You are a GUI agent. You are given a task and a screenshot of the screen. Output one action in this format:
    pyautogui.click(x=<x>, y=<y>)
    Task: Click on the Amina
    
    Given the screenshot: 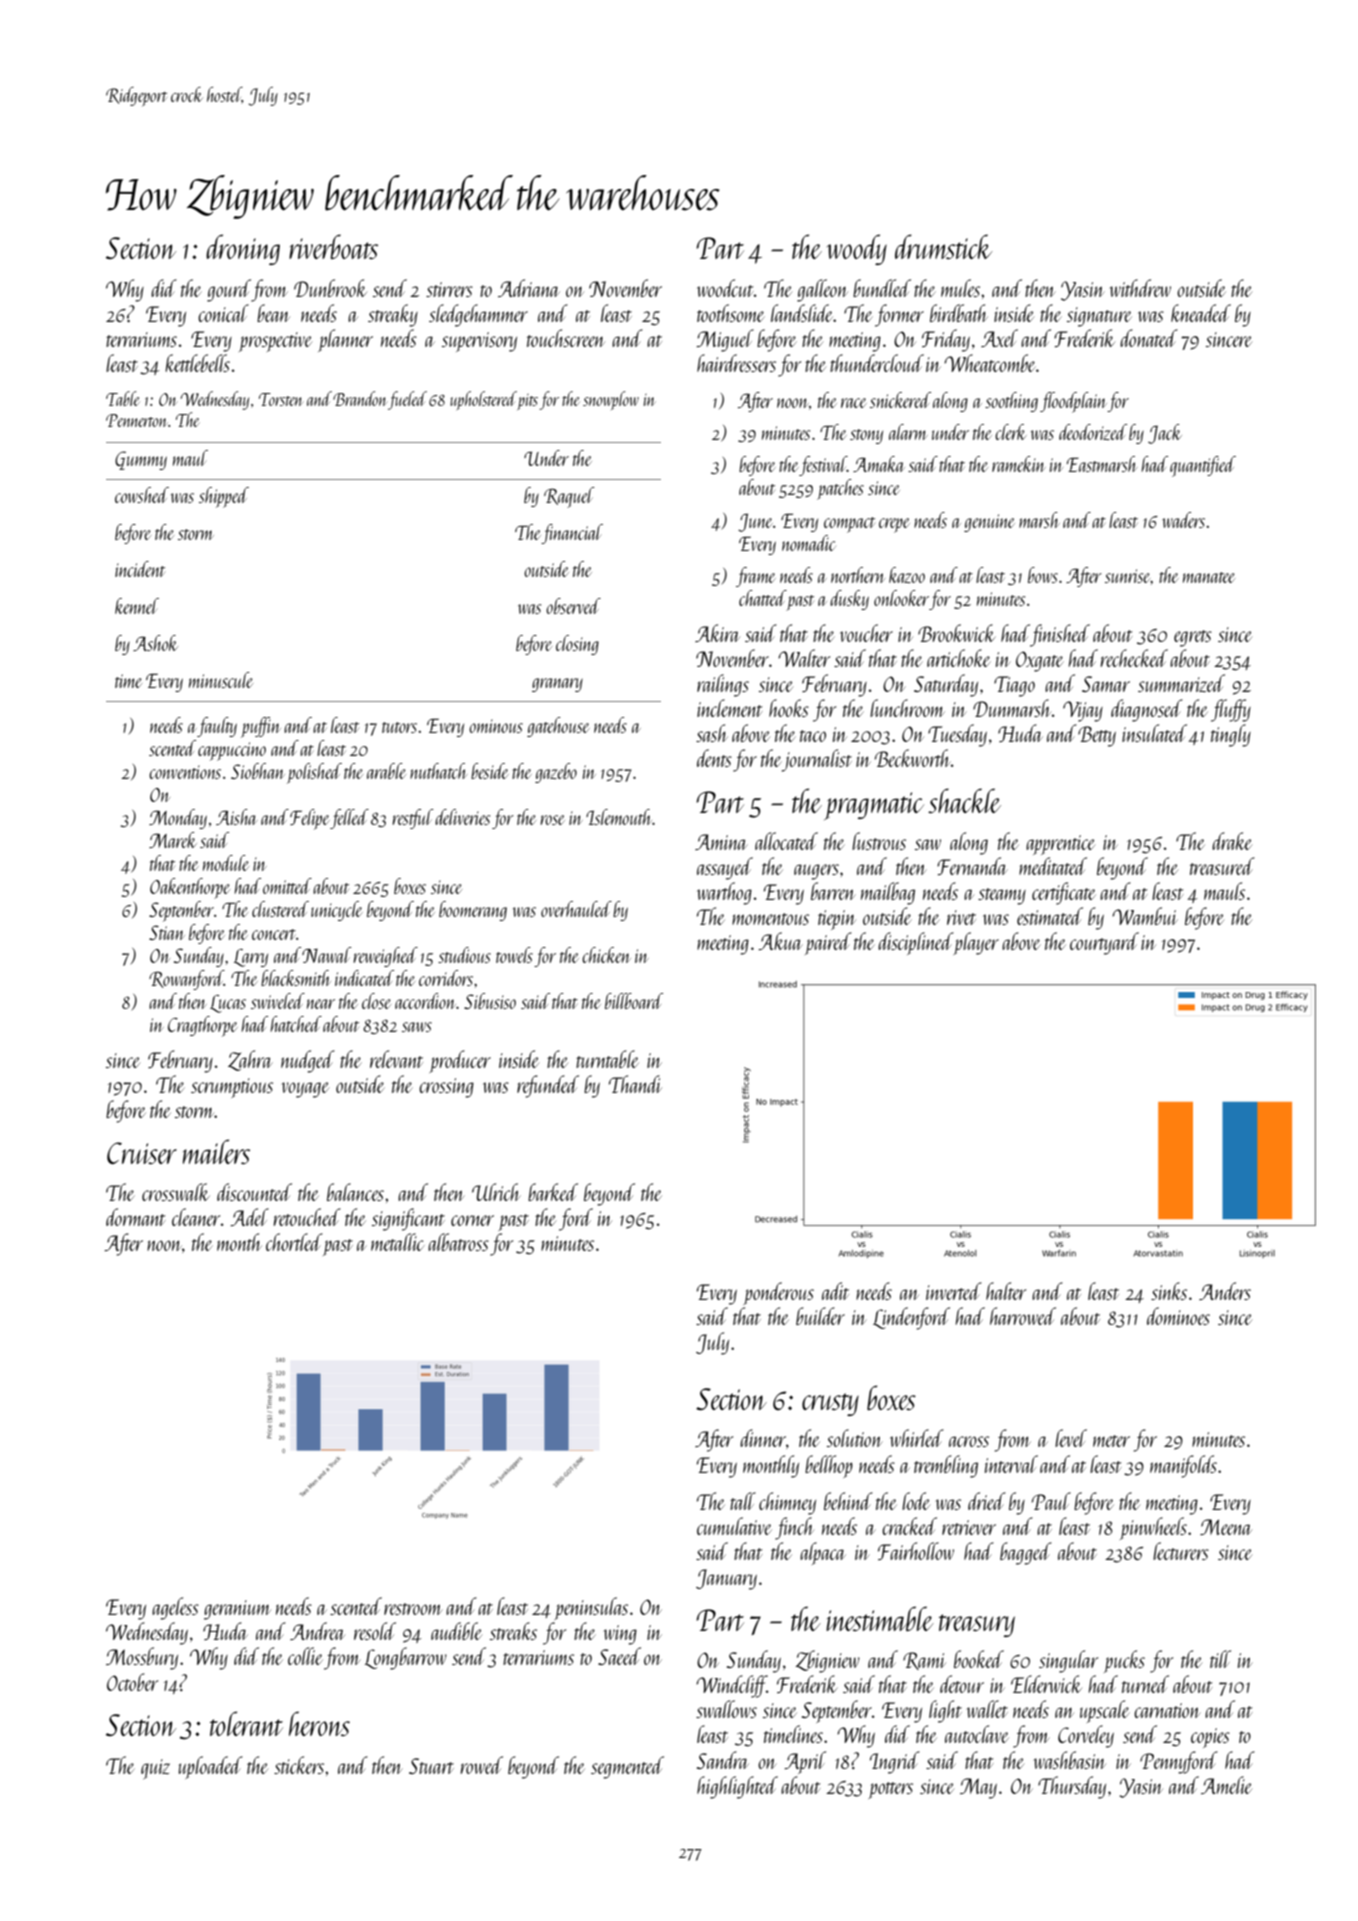 What is the action you would take?
    pyautogui.click(x=721, y=842)
